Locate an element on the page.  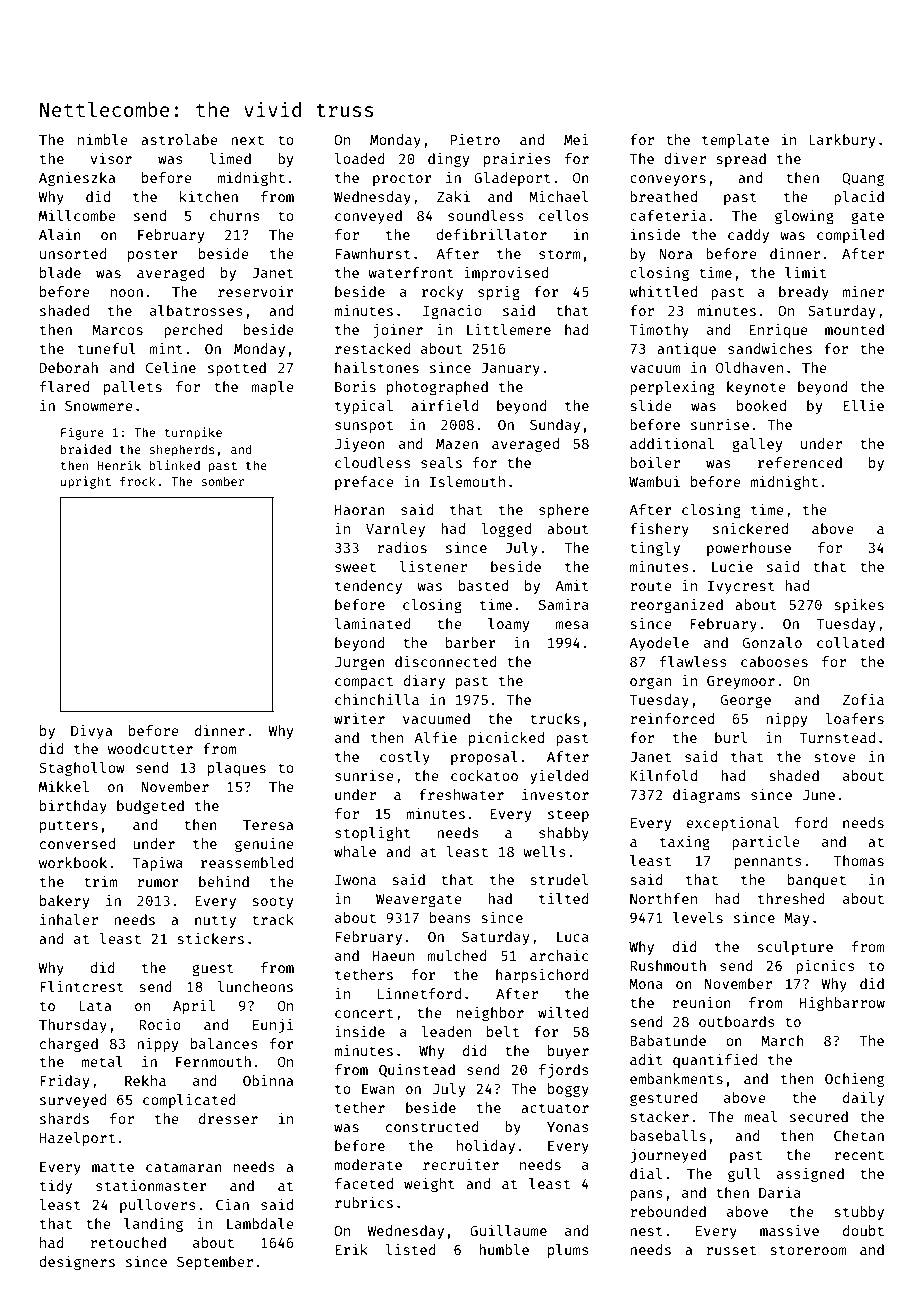
designers is located at coordinates (77, 1263).
